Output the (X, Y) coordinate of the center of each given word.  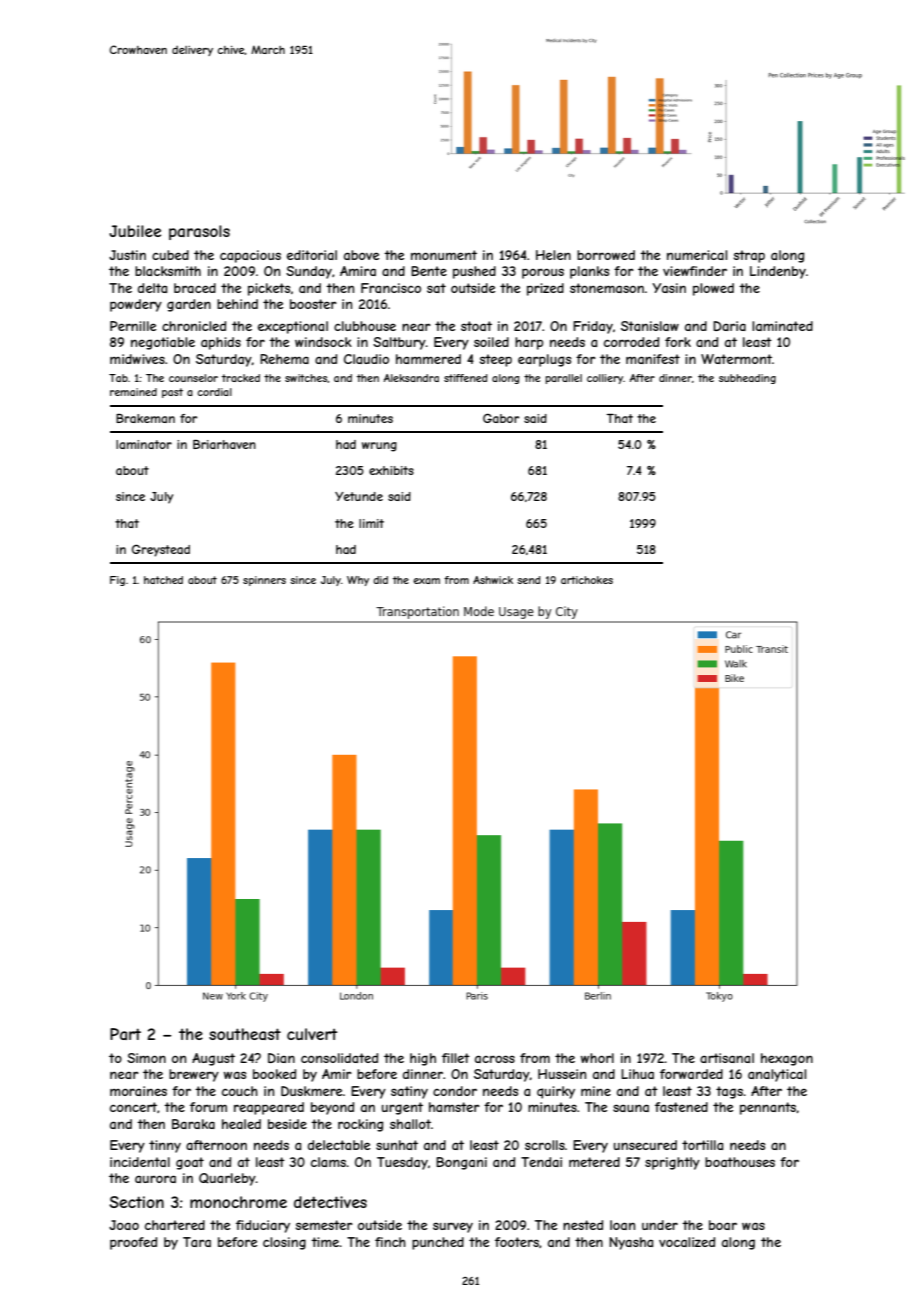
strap (749, 256)
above (361, 255)
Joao (124, 1225)
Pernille (133, 326)
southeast (245, 1034)
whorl (597, 1058)
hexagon (787, 1059)
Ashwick (493, 580)
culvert (312, 1034)
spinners (264, 581)
